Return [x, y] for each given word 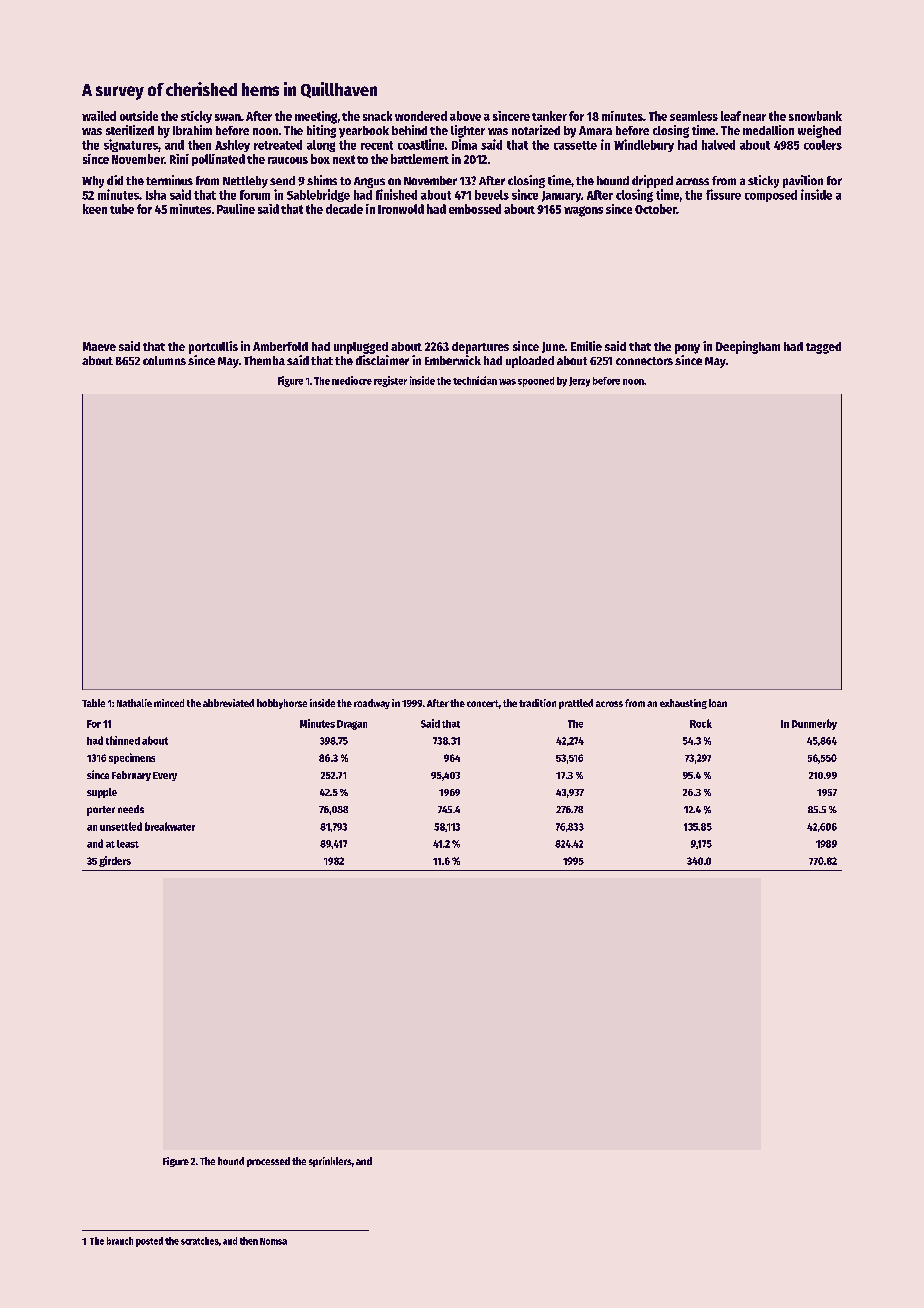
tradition [537, 703]
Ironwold [401, 209]
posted [149, 1242]
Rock [701, 723]
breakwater [170, 826]
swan [228, 117]
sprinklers [330, 1162]
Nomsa [273, 1241]
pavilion [803, 181]
